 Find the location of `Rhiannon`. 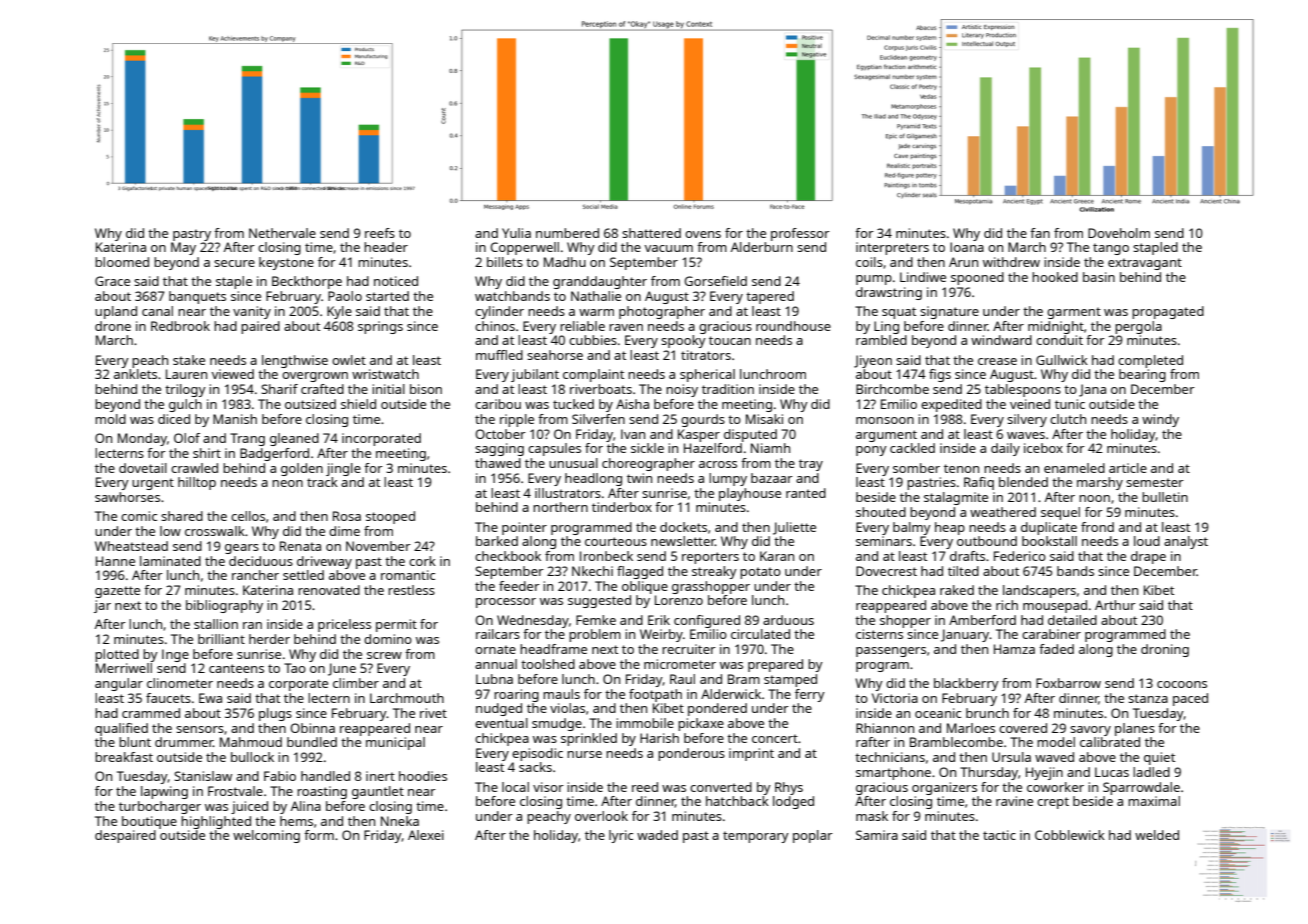

Rhiannon is located at coordinates (885, 728).
